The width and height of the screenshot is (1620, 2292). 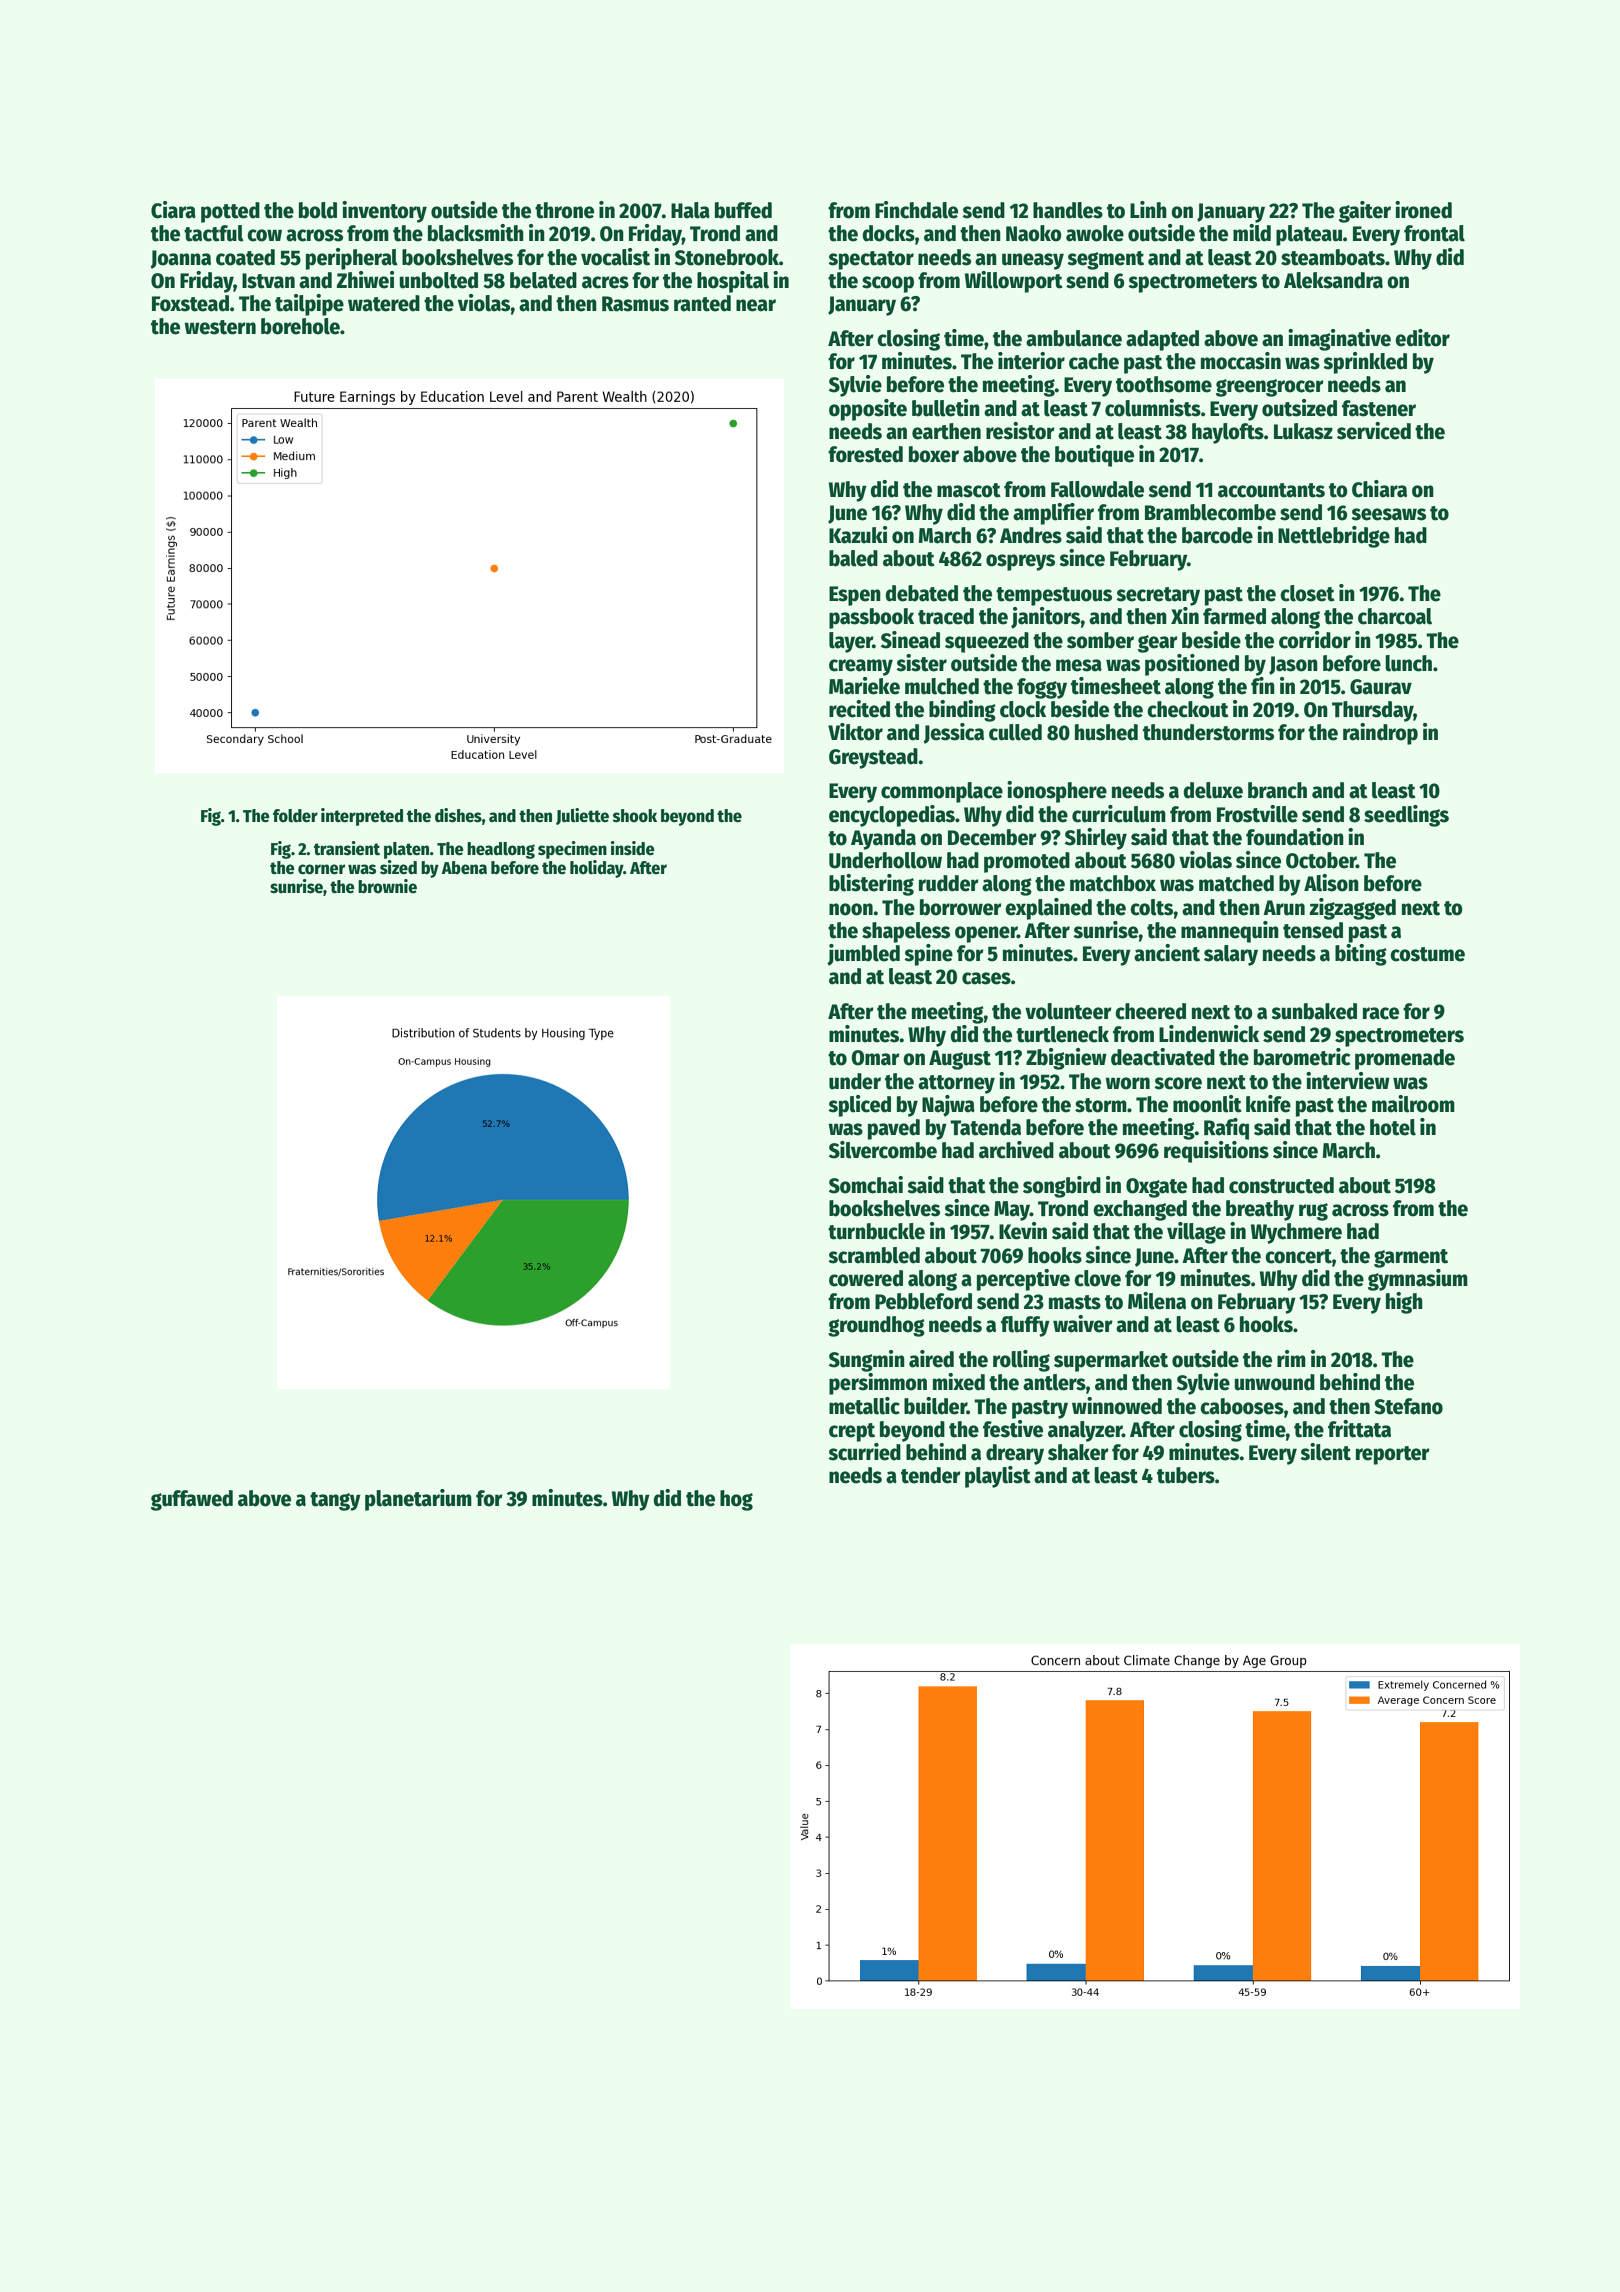 What do you see at coordinates (173, 210) in the screenshot?
I see `Ciara` at bounding box center [173, 210].
